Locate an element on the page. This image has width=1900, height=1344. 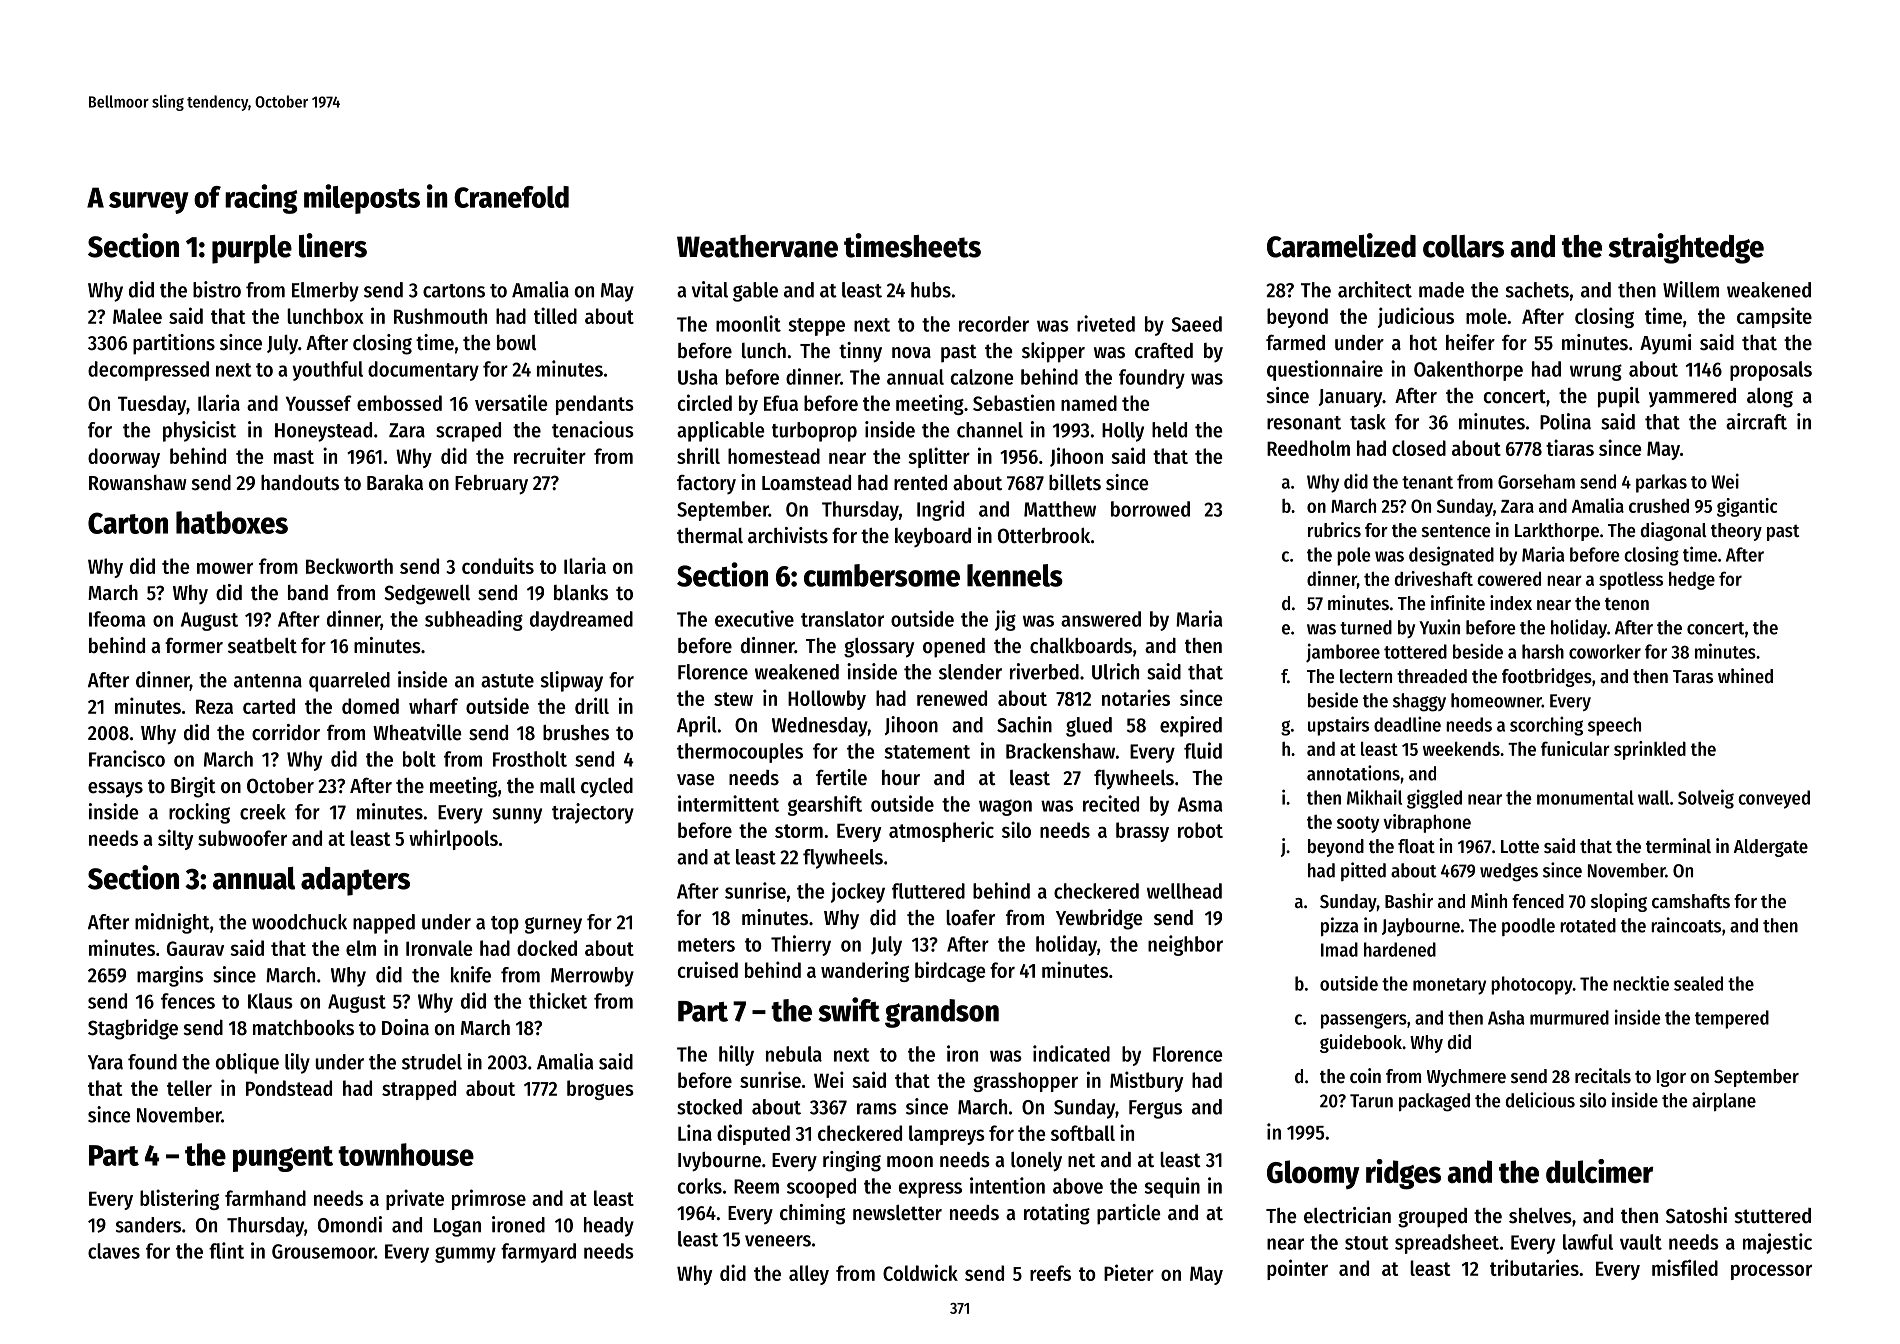
Weathervane is located at coordinates (757, 246).
